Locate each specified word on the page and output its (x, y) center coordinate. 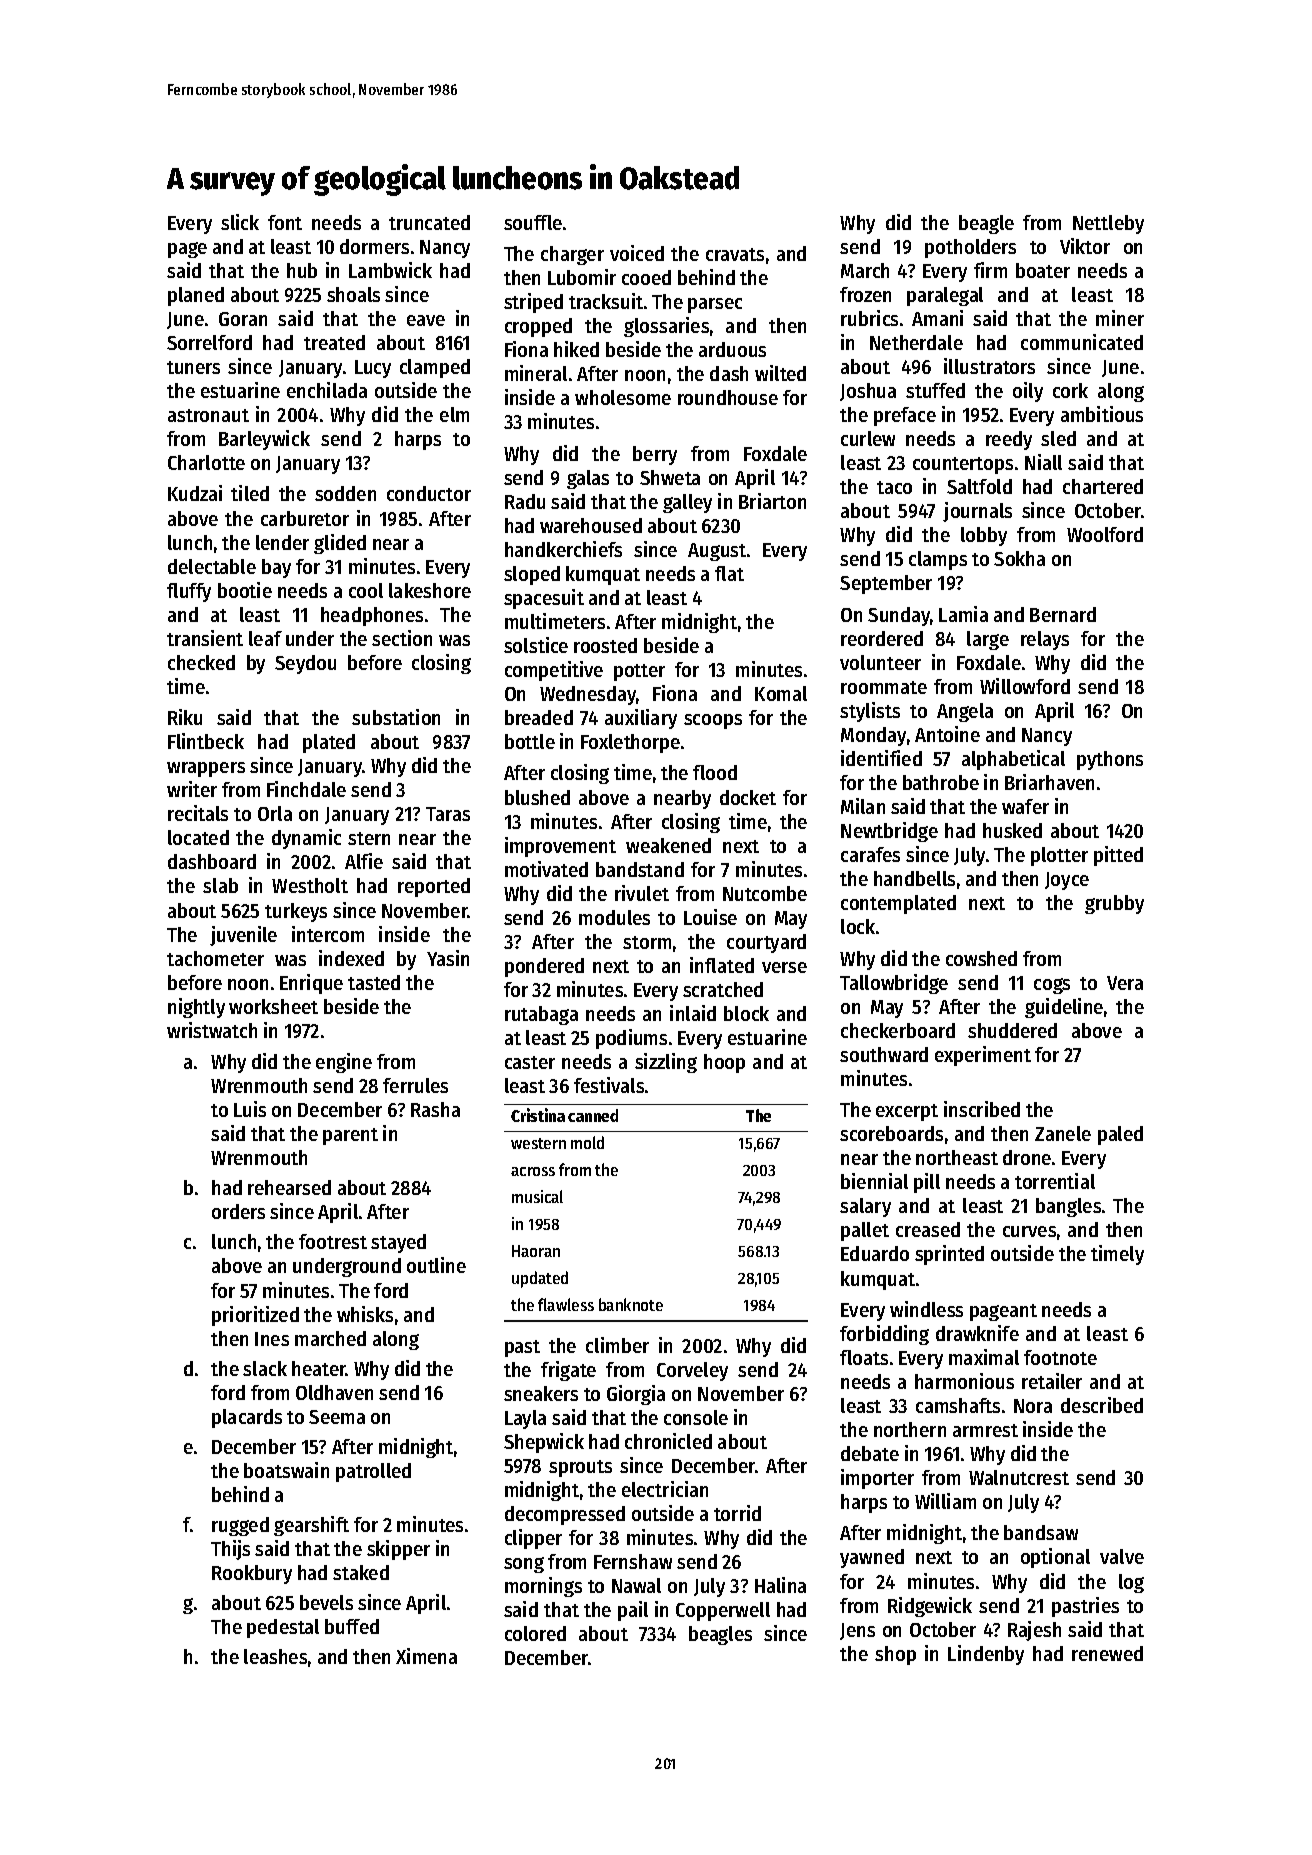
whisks (365, 1314)
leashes (275, 1656)
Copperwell (723, 1611)
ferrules (415, 1085)
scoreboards (891, 1133)
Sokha (1019, 558)
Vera (1125, 983)
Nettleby (1108, 224)
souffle (533, 222)
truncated (429, 222)
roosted (605, 645)
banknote (631, 1304)
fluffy (189, 592)
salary (865, 1207)
